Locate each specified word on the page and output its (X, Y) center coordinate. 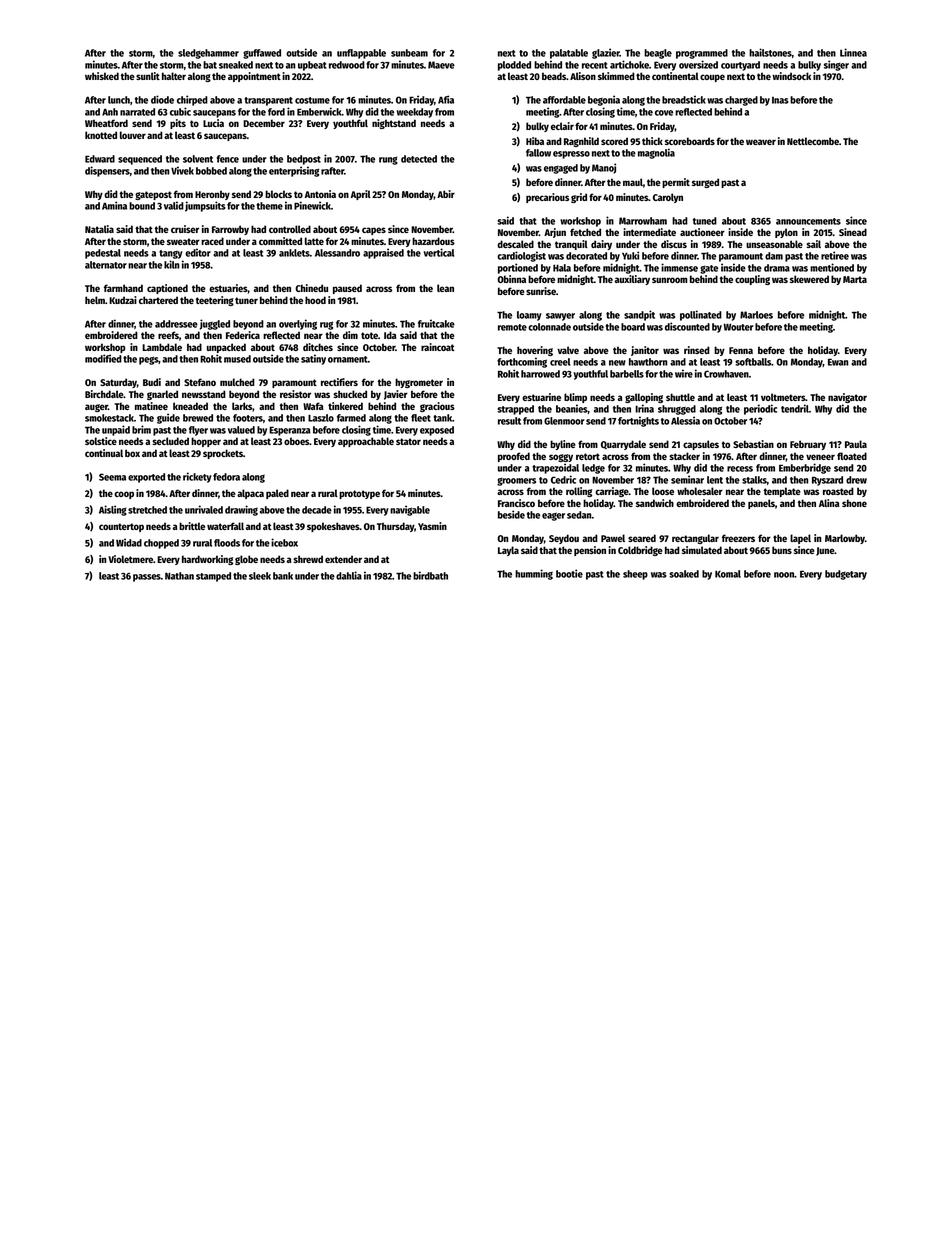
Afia (446, 99)
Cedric (563, 479)
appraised (383, 253)
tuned (705, 221)
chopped (161, 544)
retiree (835, 255)
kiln (172, 264)
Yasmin (432, 526)
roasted (838, 491)
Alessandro (337, 253)
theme (269, 206)
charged (741, 101)
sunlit (148, 76)
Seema (112, 477)
